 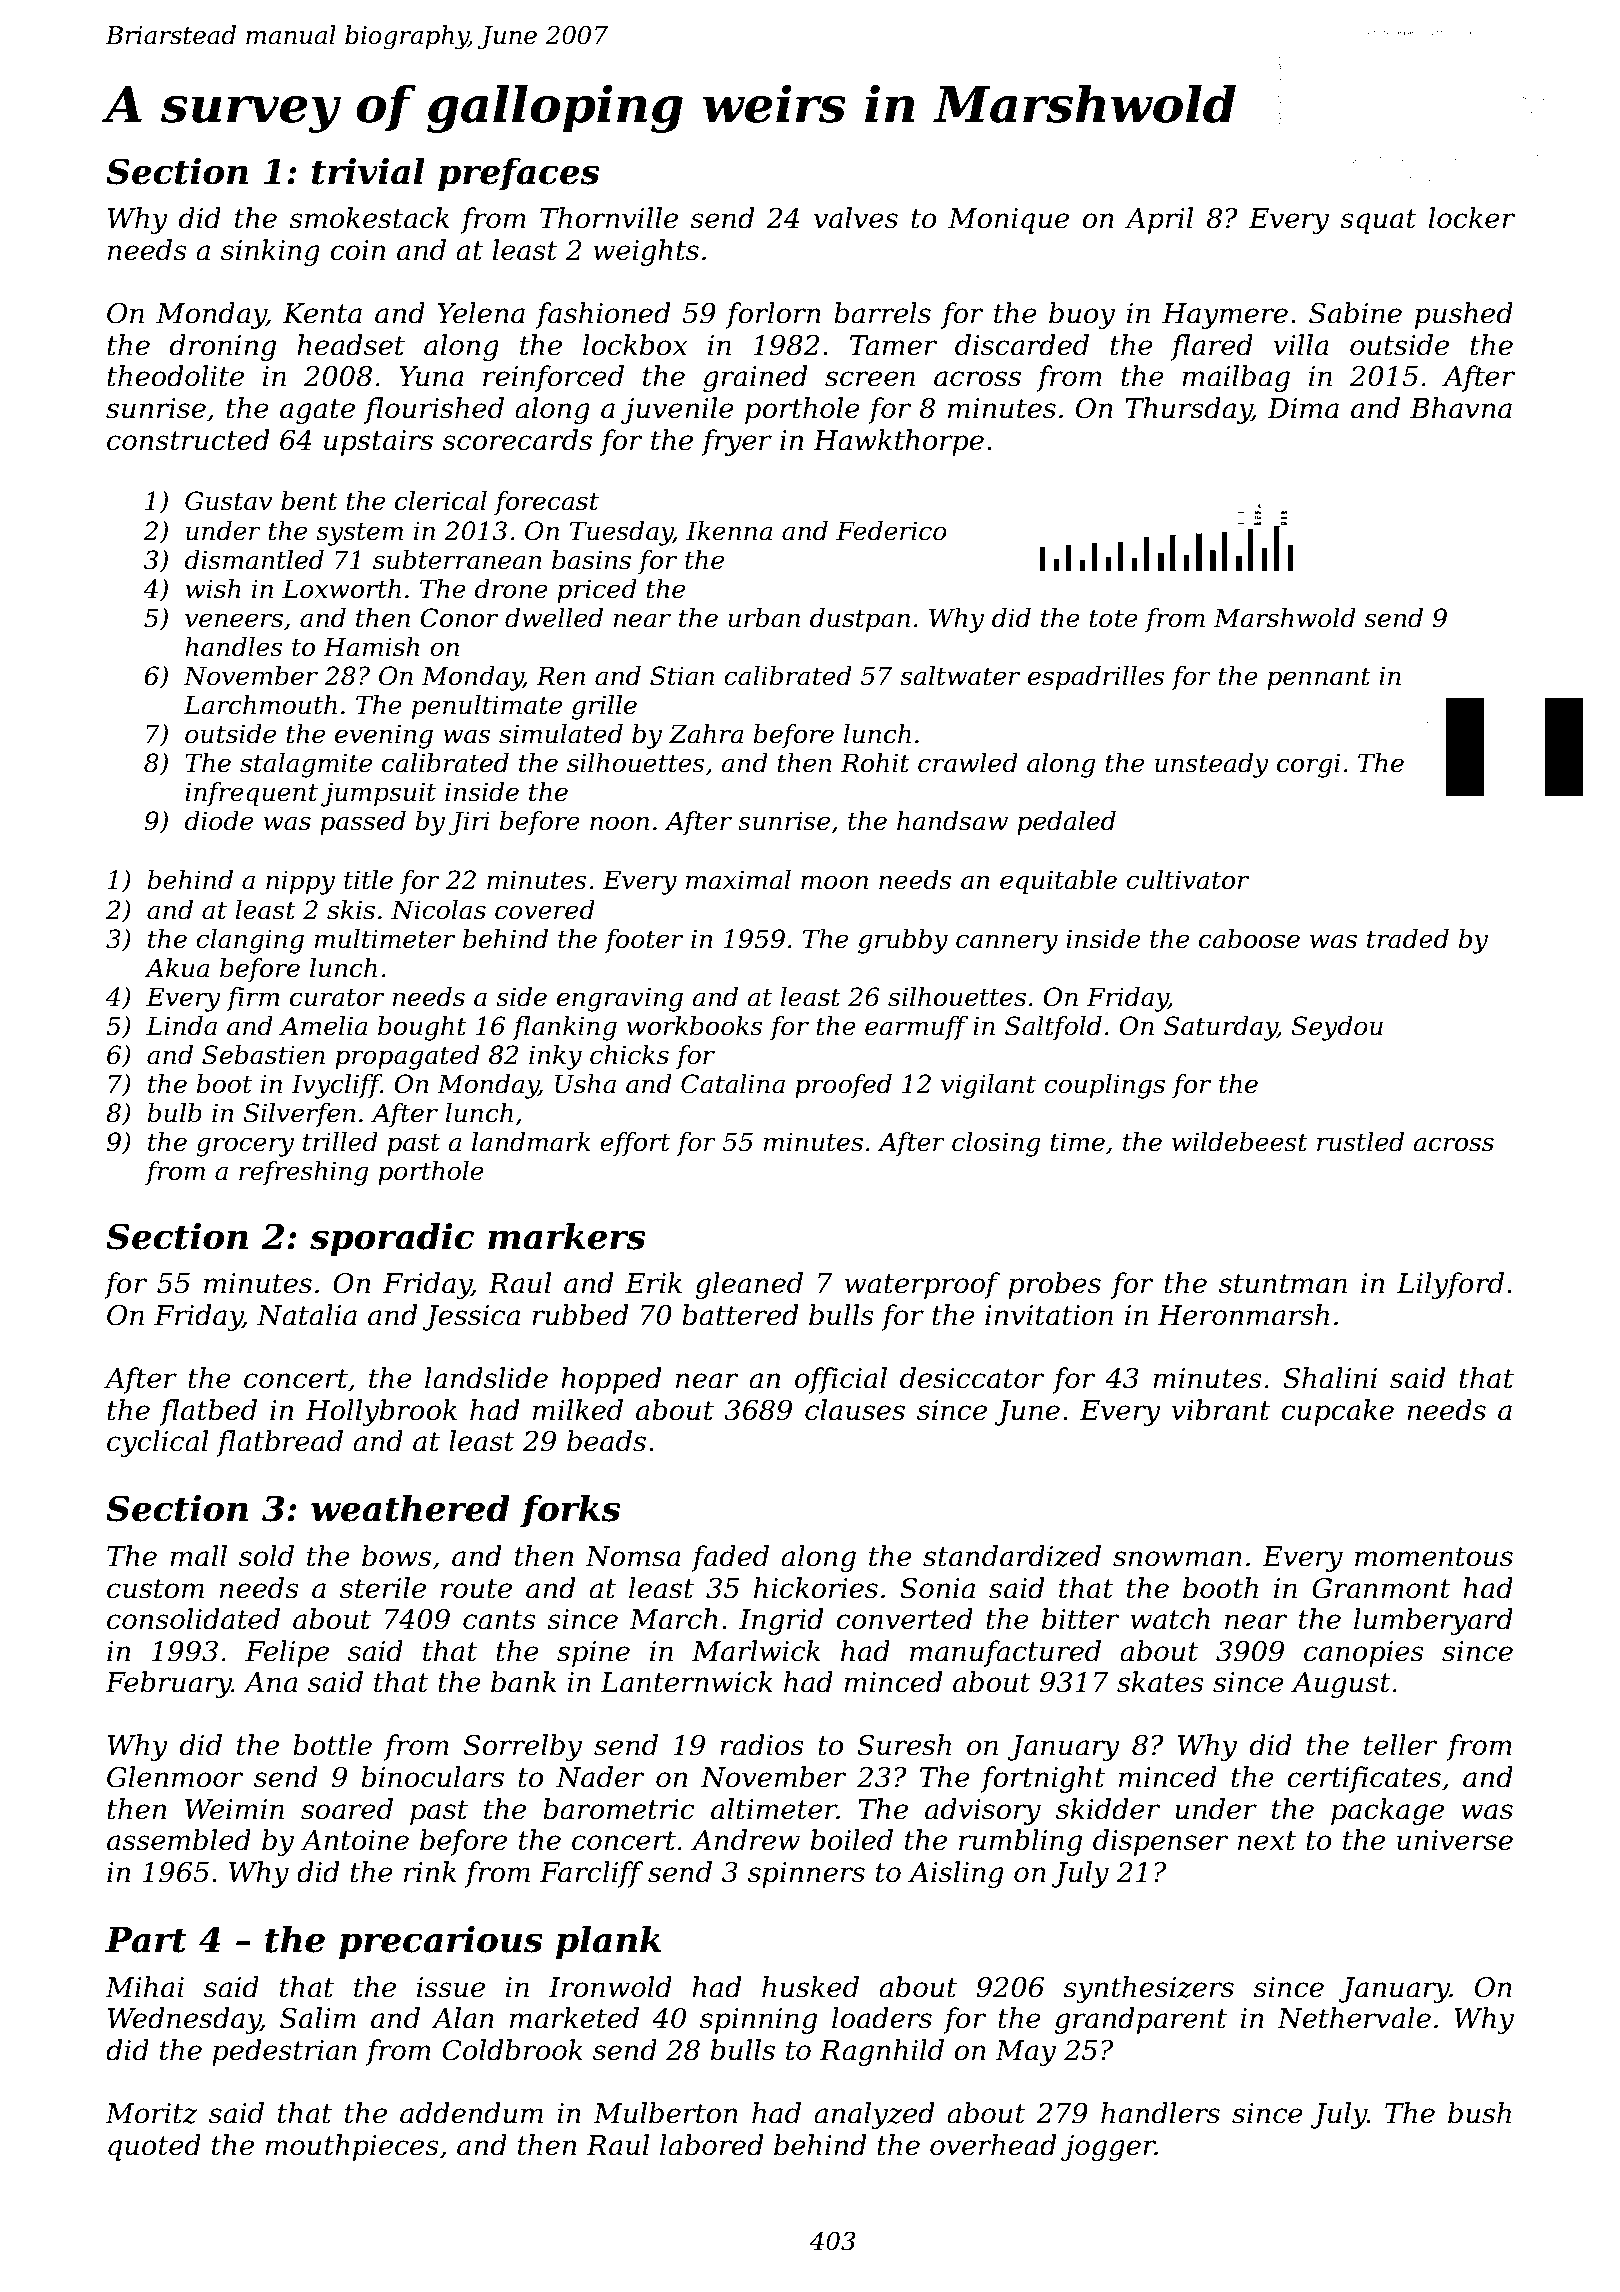 What do you see at coordinates (665, 2113) in the document?
I see `Mulberton` at bounding box center [665, 2113].
